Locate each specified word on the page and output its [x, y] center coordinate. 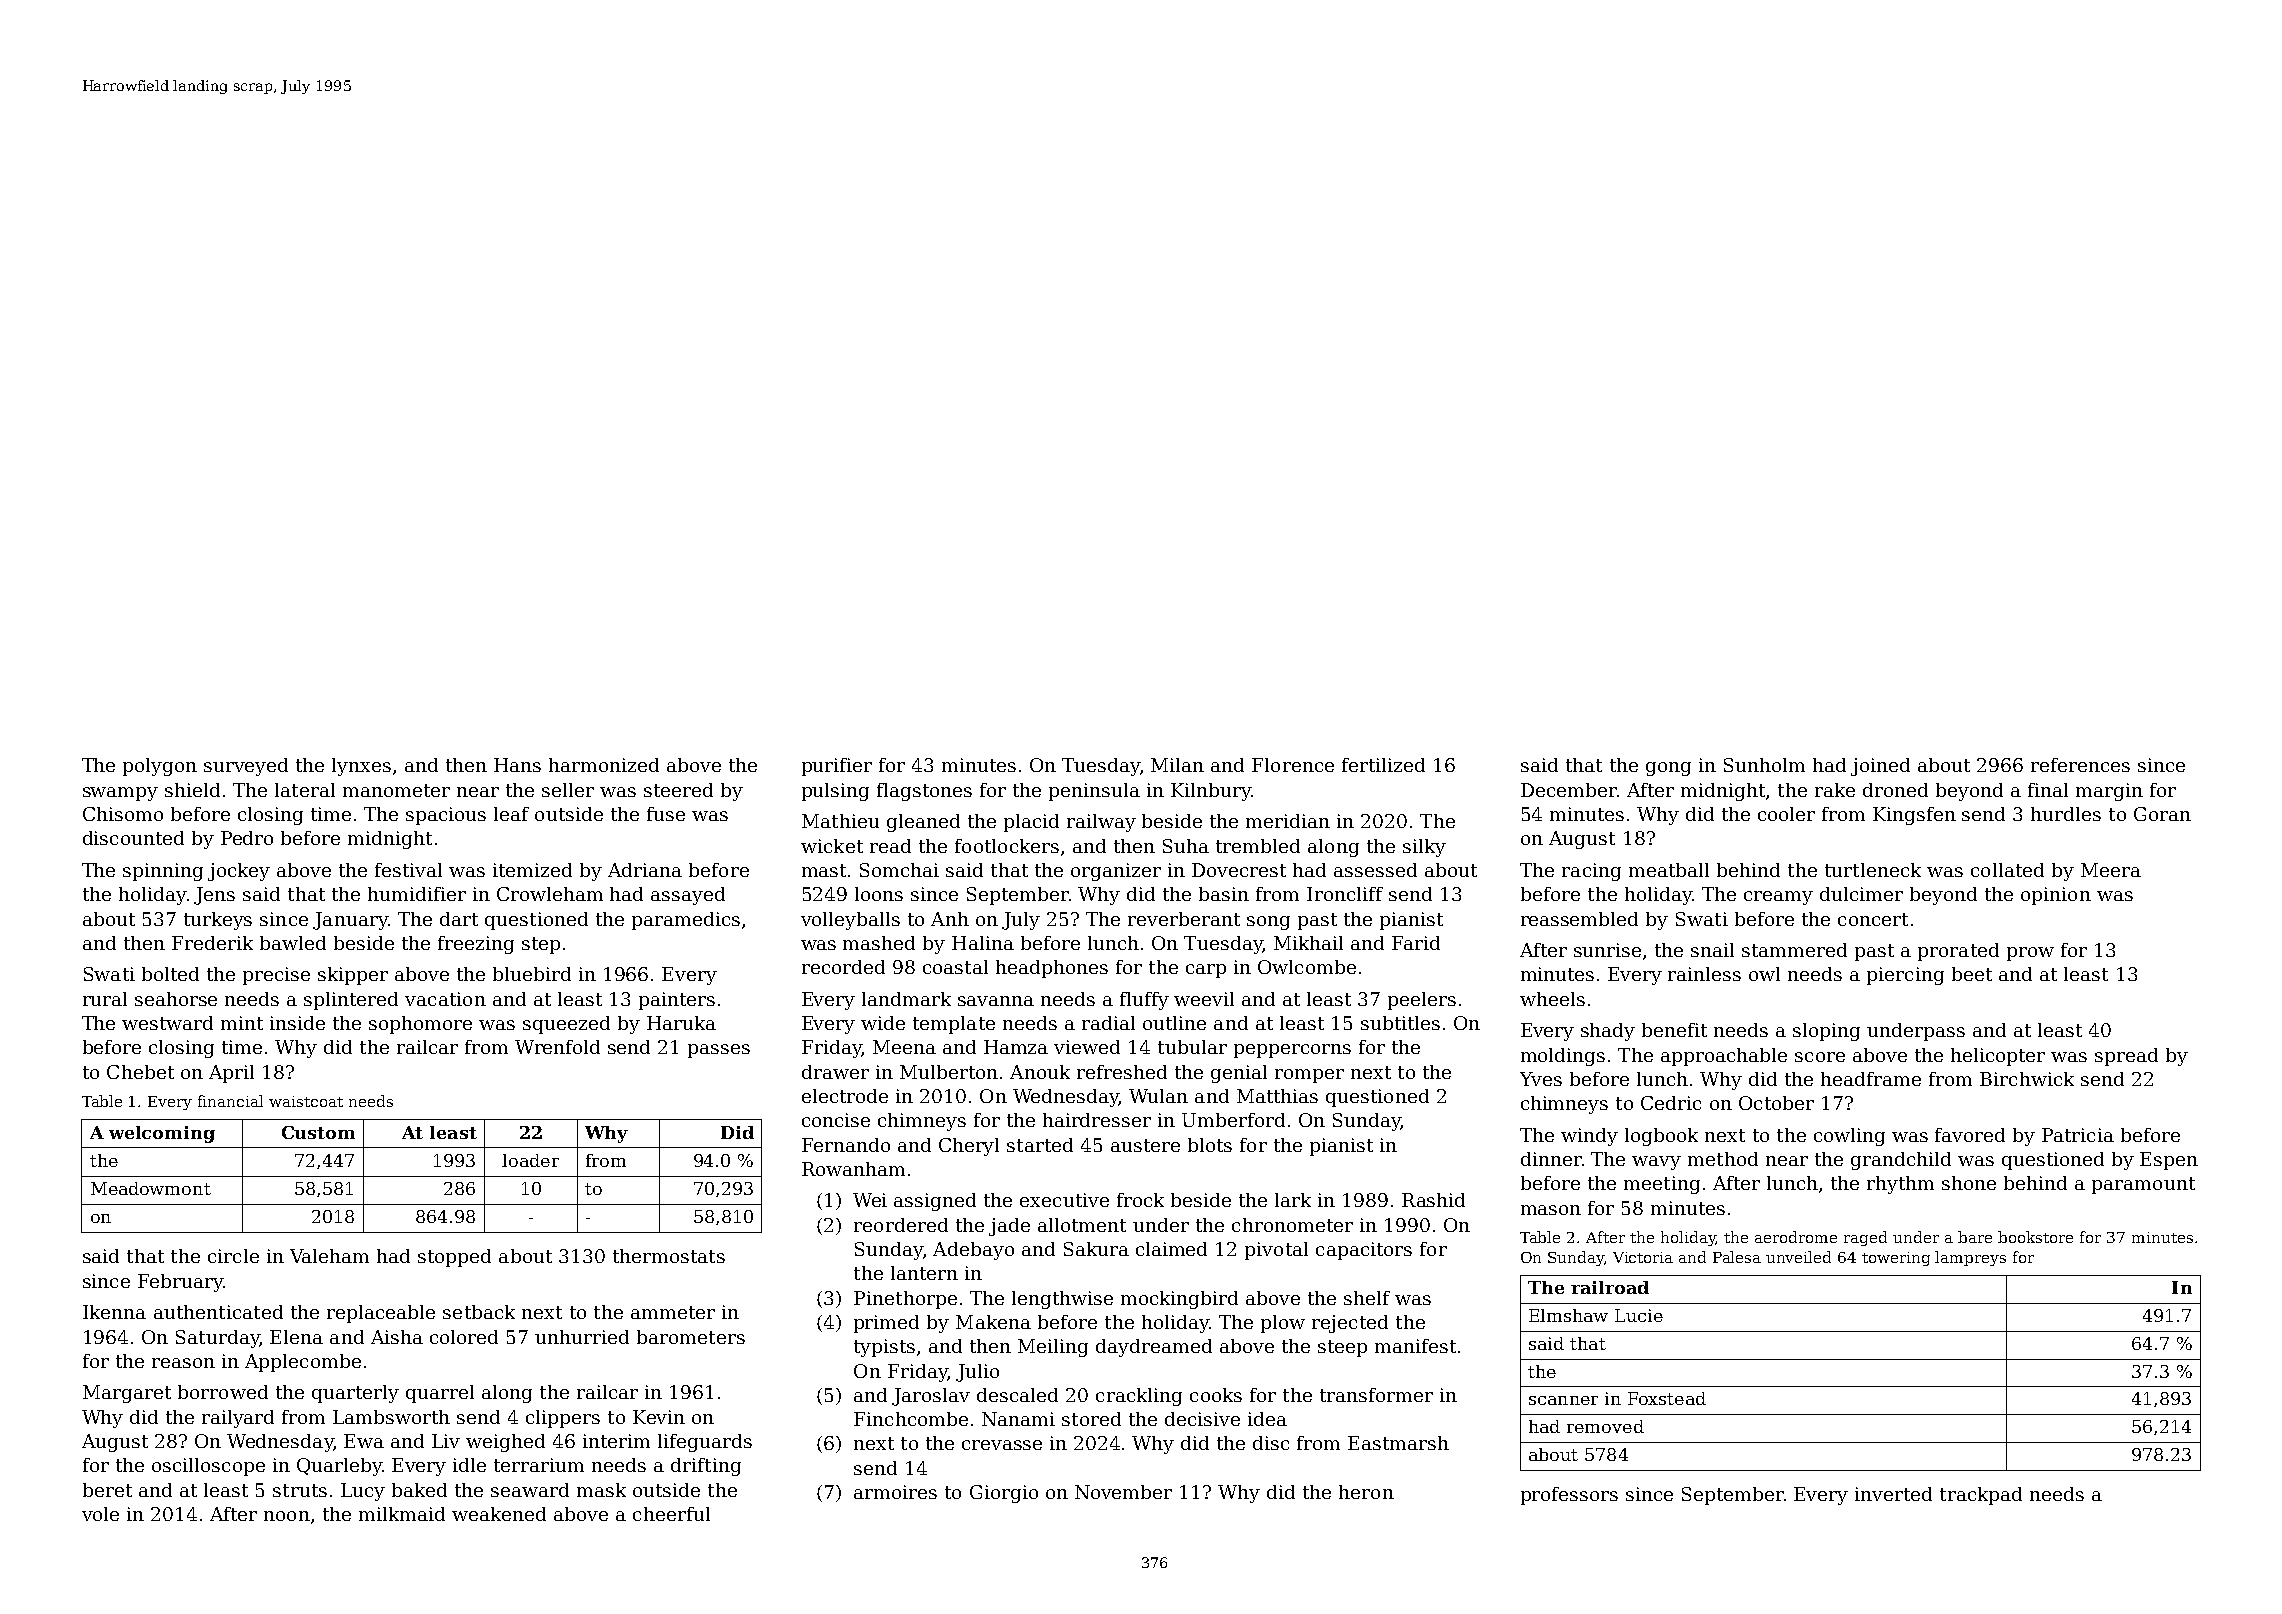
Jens [214, 896]
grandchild [1901, 1161]
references [2080, 765]
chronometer [1292, 1225]
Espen [2169, 1161]
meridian [1288, 821]
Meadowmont [151, 1188]
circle [233, 1256]
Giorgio [1004, 1494]
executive [1064, 1200]
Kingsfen [1914, 816]
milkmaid [402, 1514]
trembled [1258, 846]
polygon [160, 767]
